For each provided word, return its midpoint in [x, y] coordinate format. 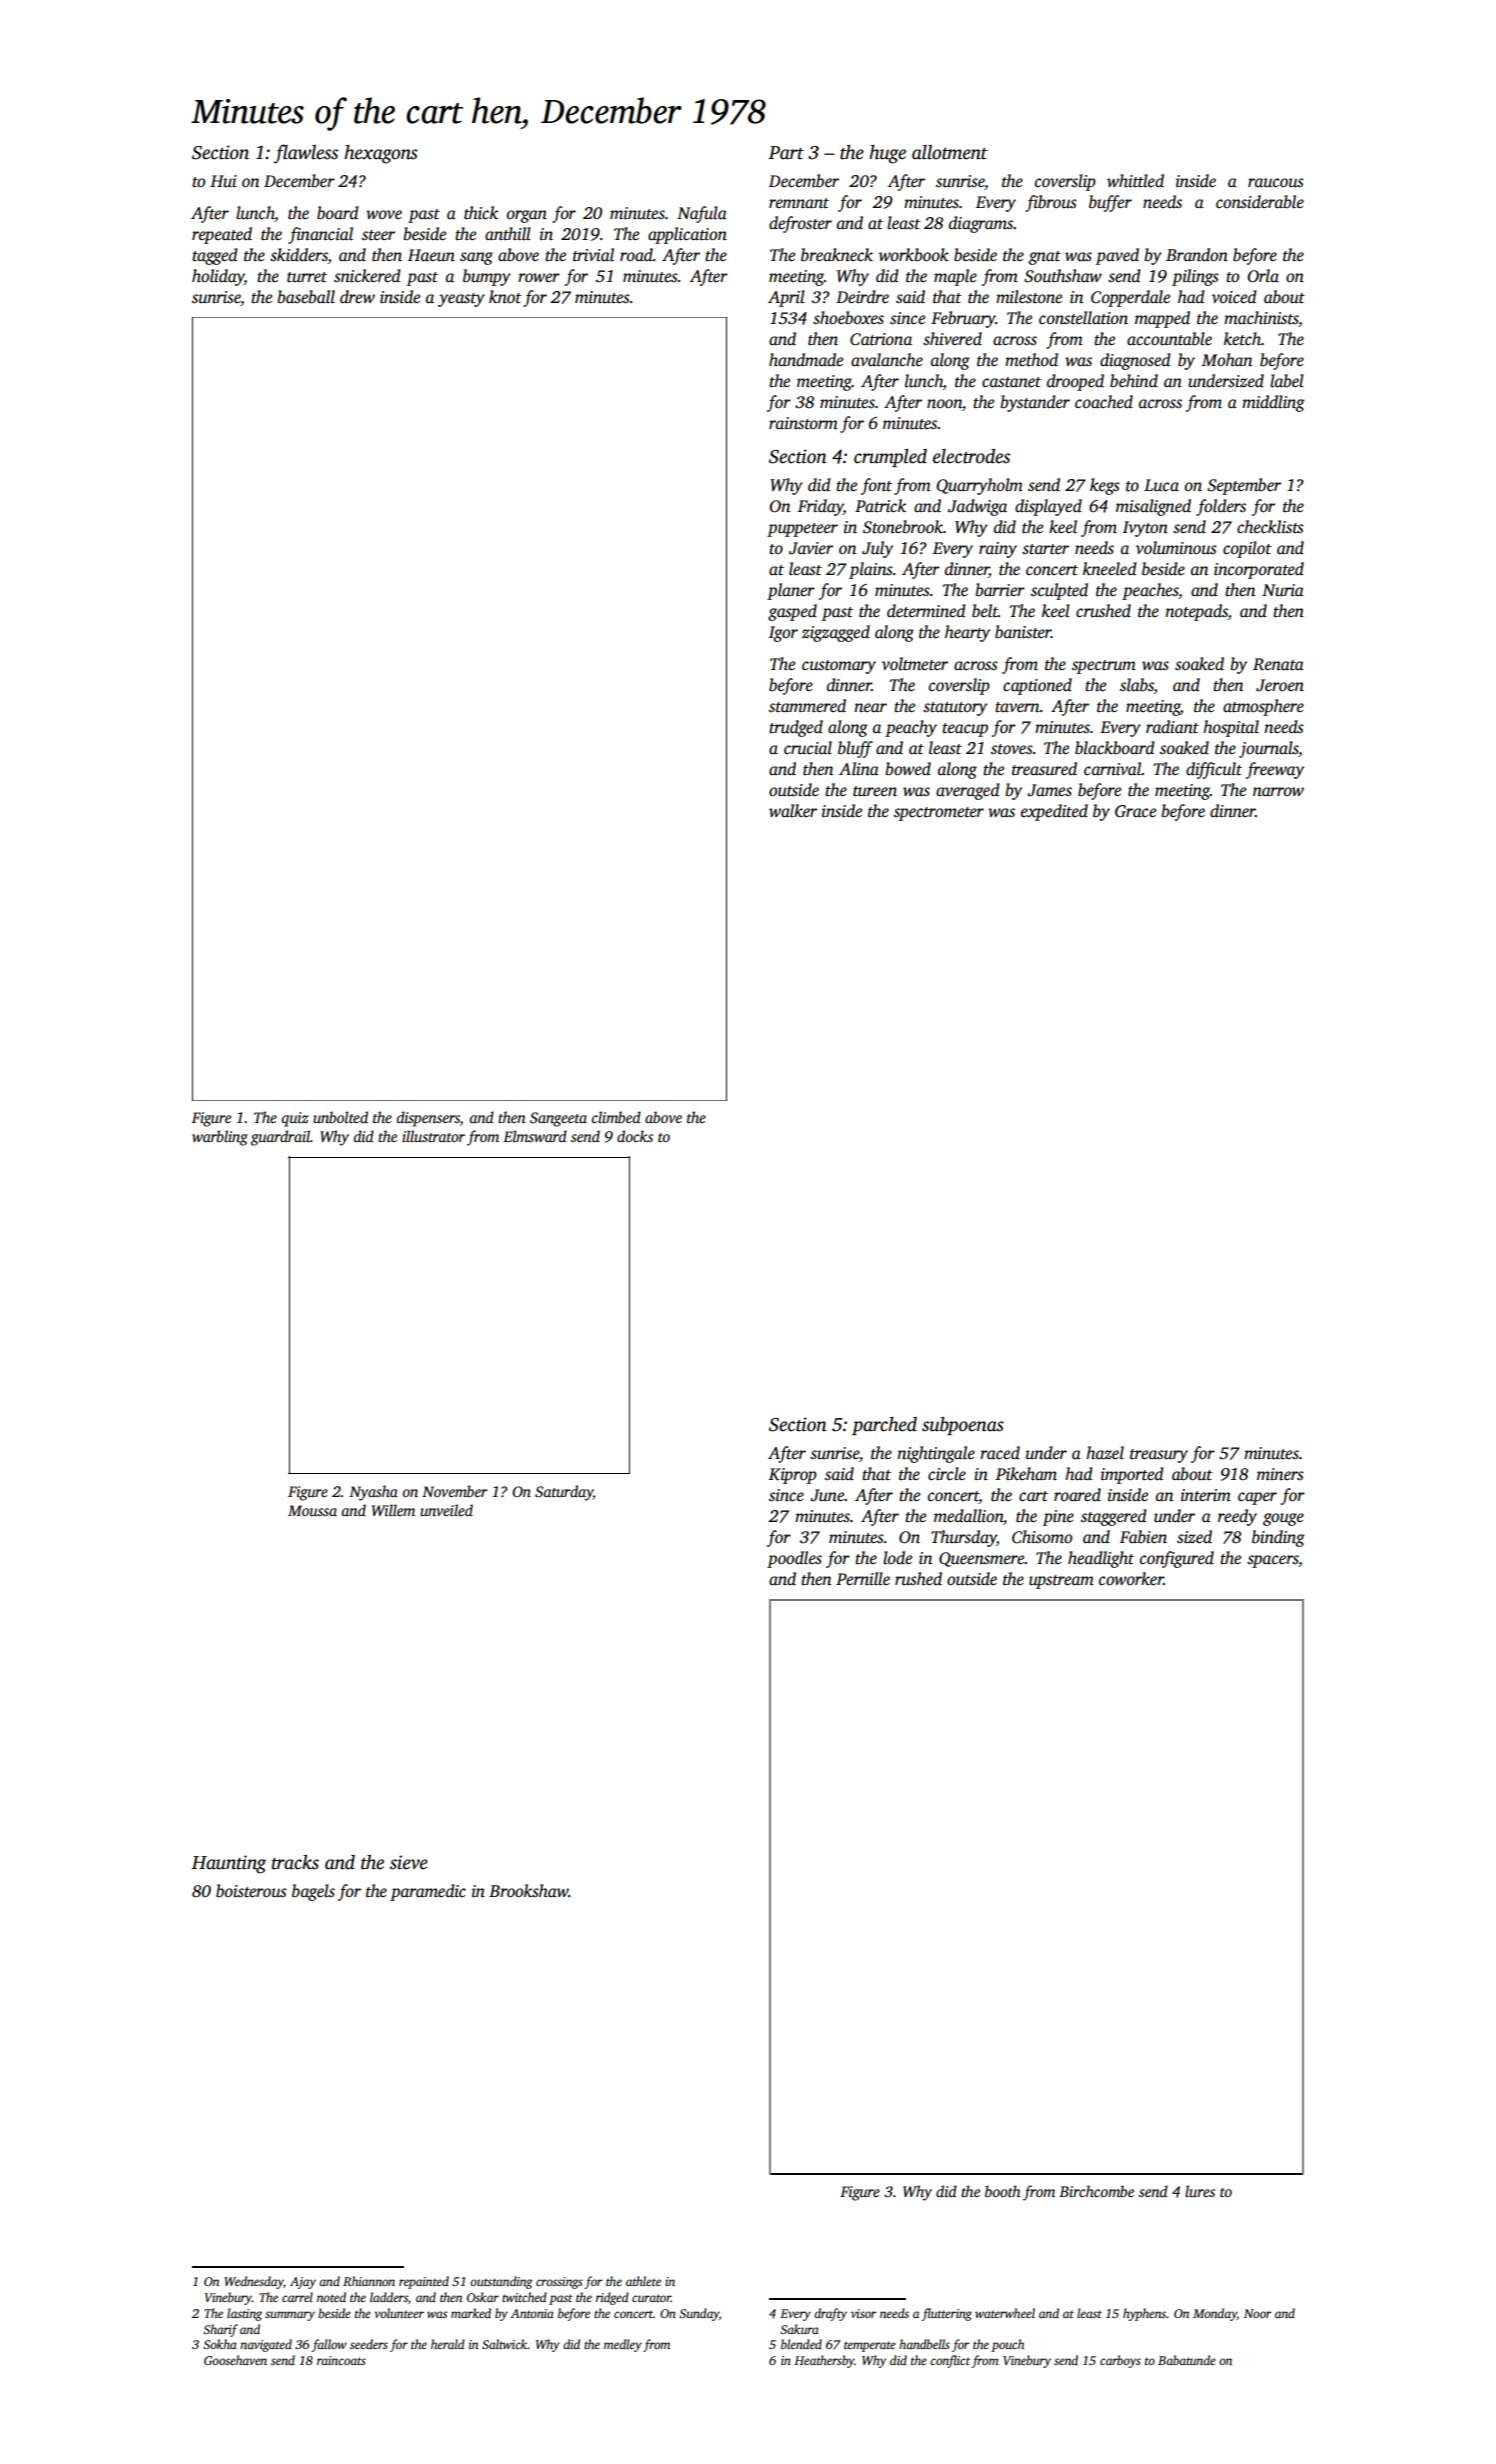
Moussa [312, 1510]
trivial [593, 255]
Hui [223, 181]
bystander [1035, 403]
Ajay [303, 2283]
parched [884, 1426]
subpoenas [963, 1426]
